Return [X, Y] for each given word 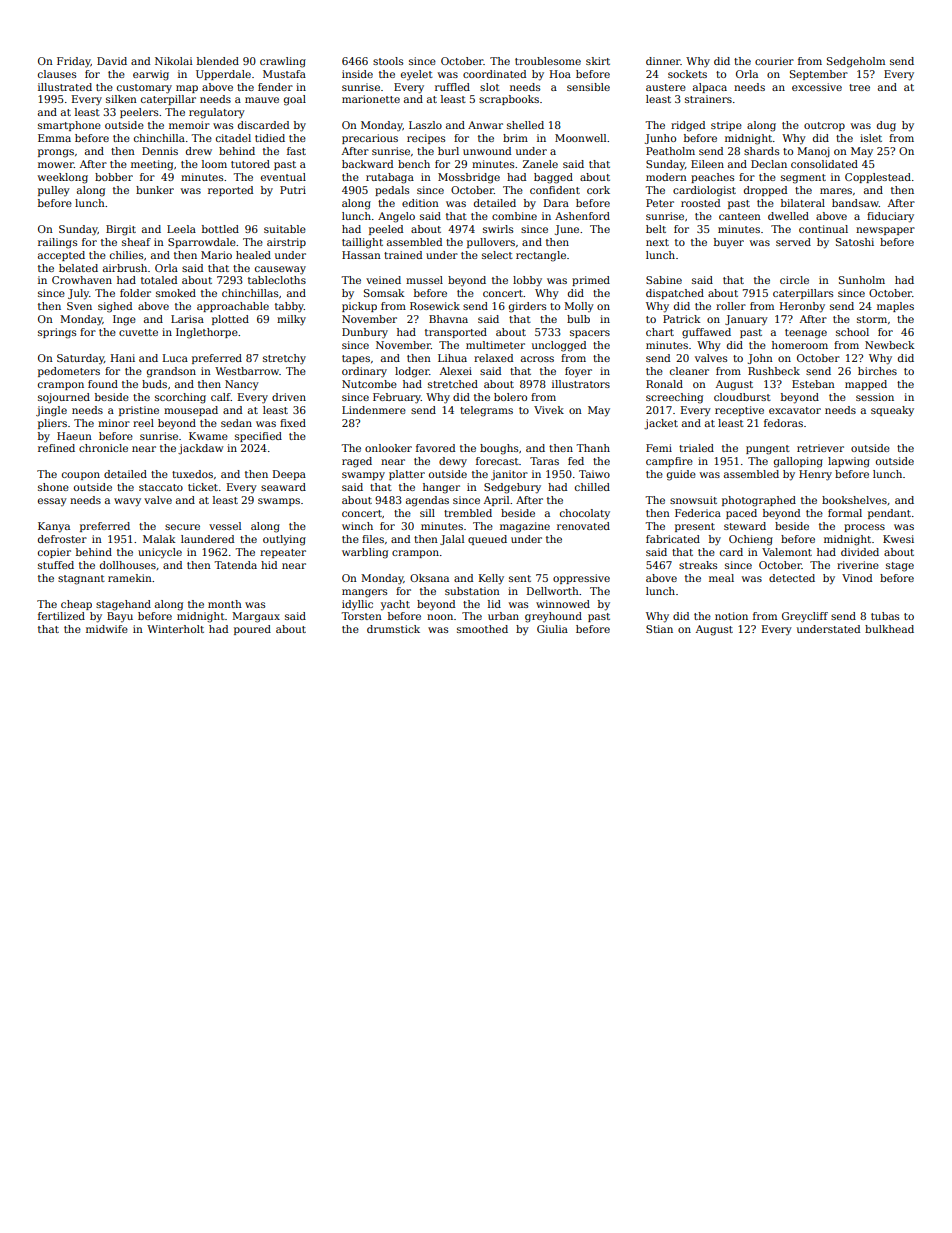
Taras [544, 461]
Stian [659, 629]
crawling [283, 62]
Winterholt [175, 629]
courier [774, 61]
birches [877, 371]
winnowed [563, 604]
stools [388, 61]
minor [114, 423]
